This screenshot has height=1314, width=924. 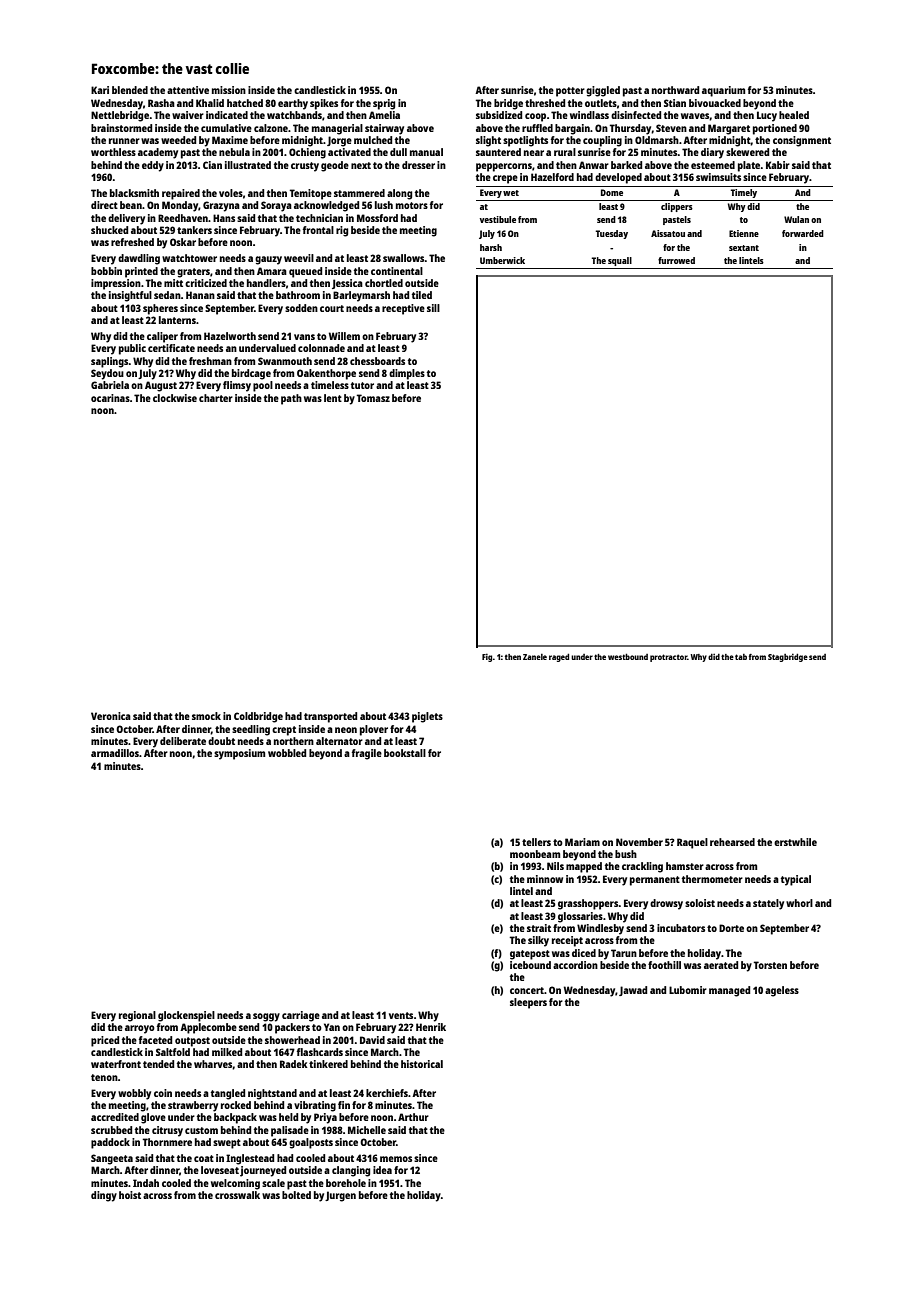 I want to click on spheres, so click(x=160, y=309).
